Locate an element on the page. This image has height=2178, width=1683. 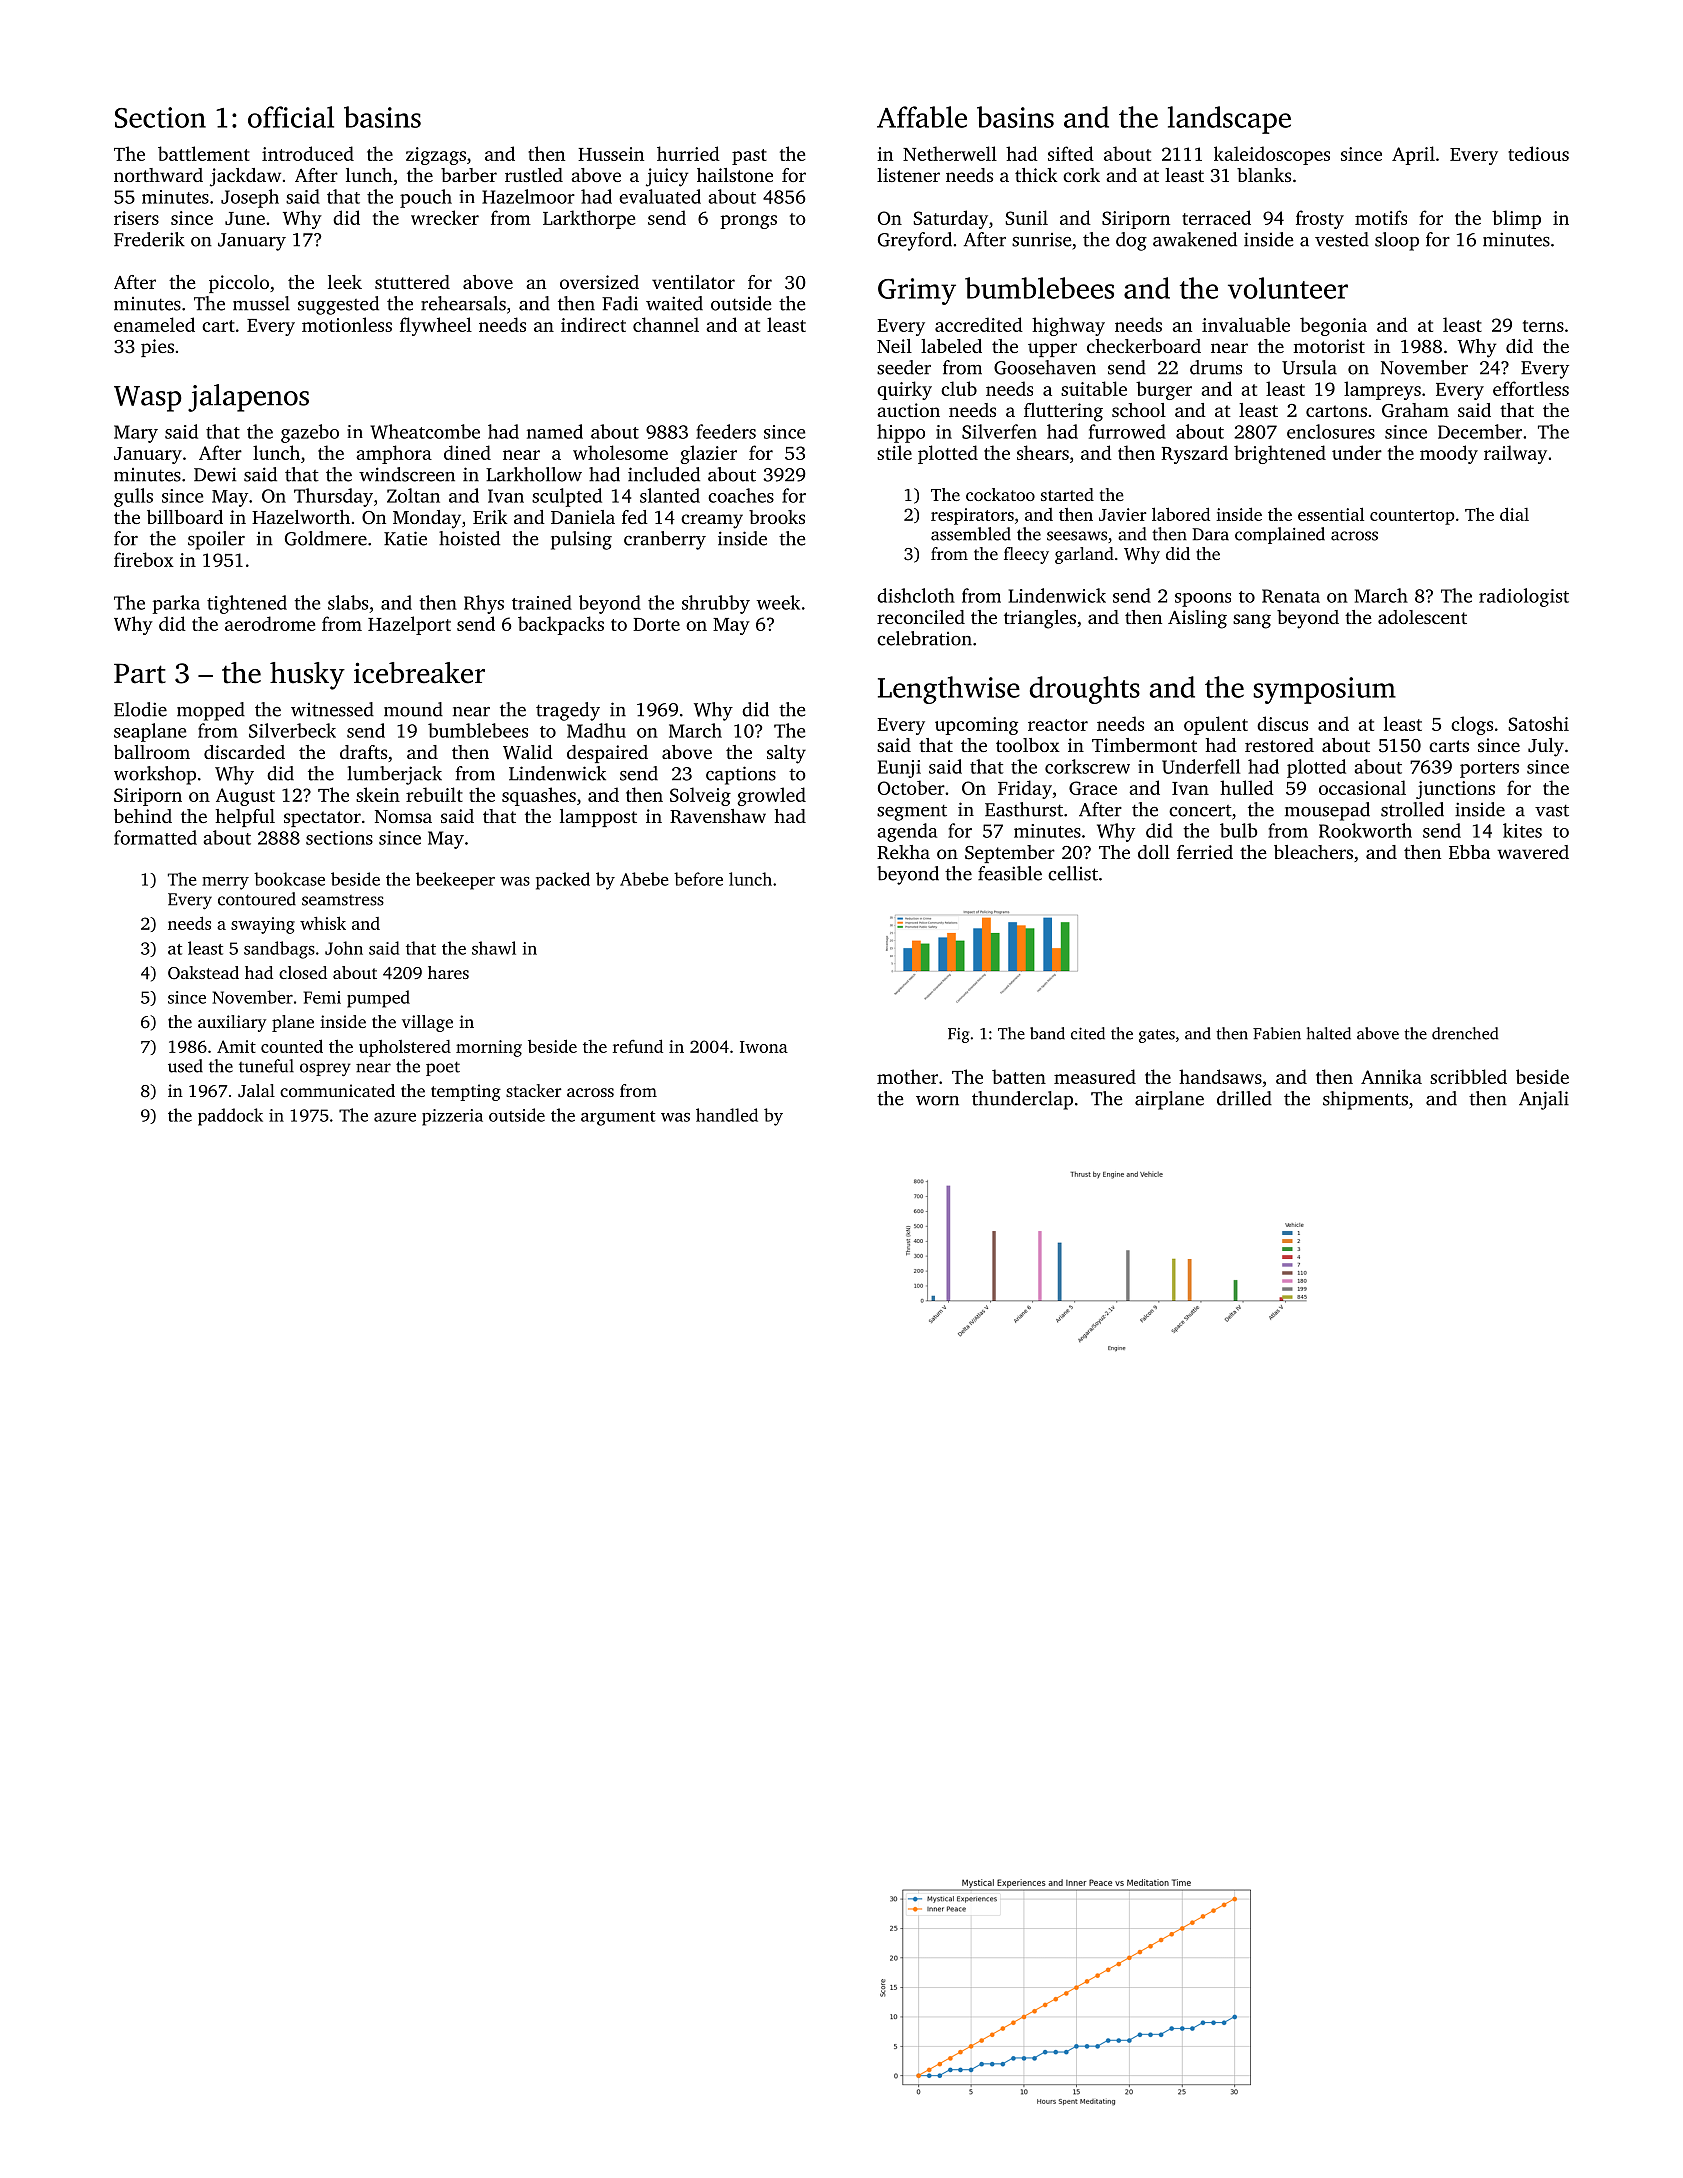
official is located at coordinates (291, 117).
